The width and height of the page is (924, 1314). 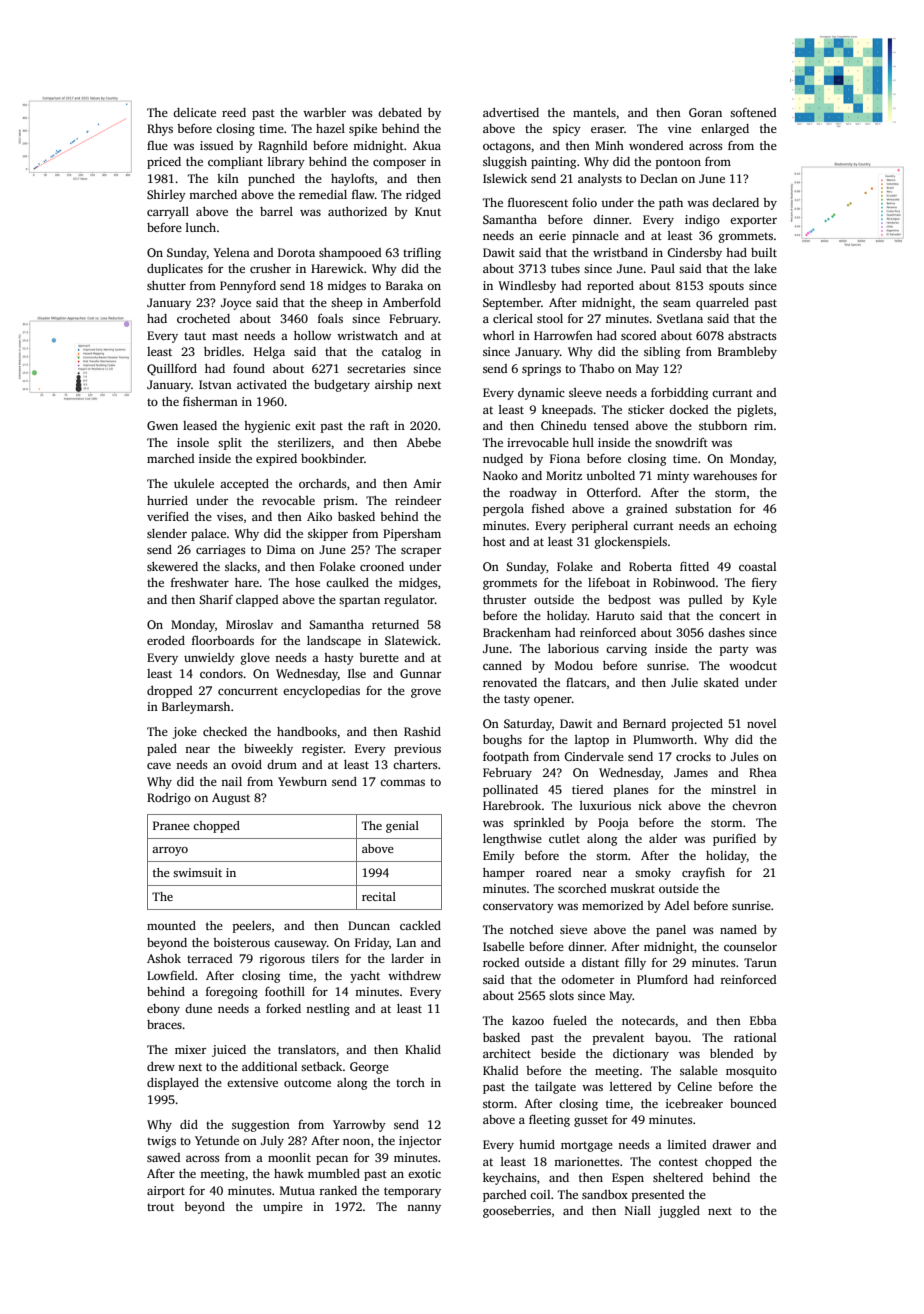 I want to click on Goran, so click(x=705, y=112).
